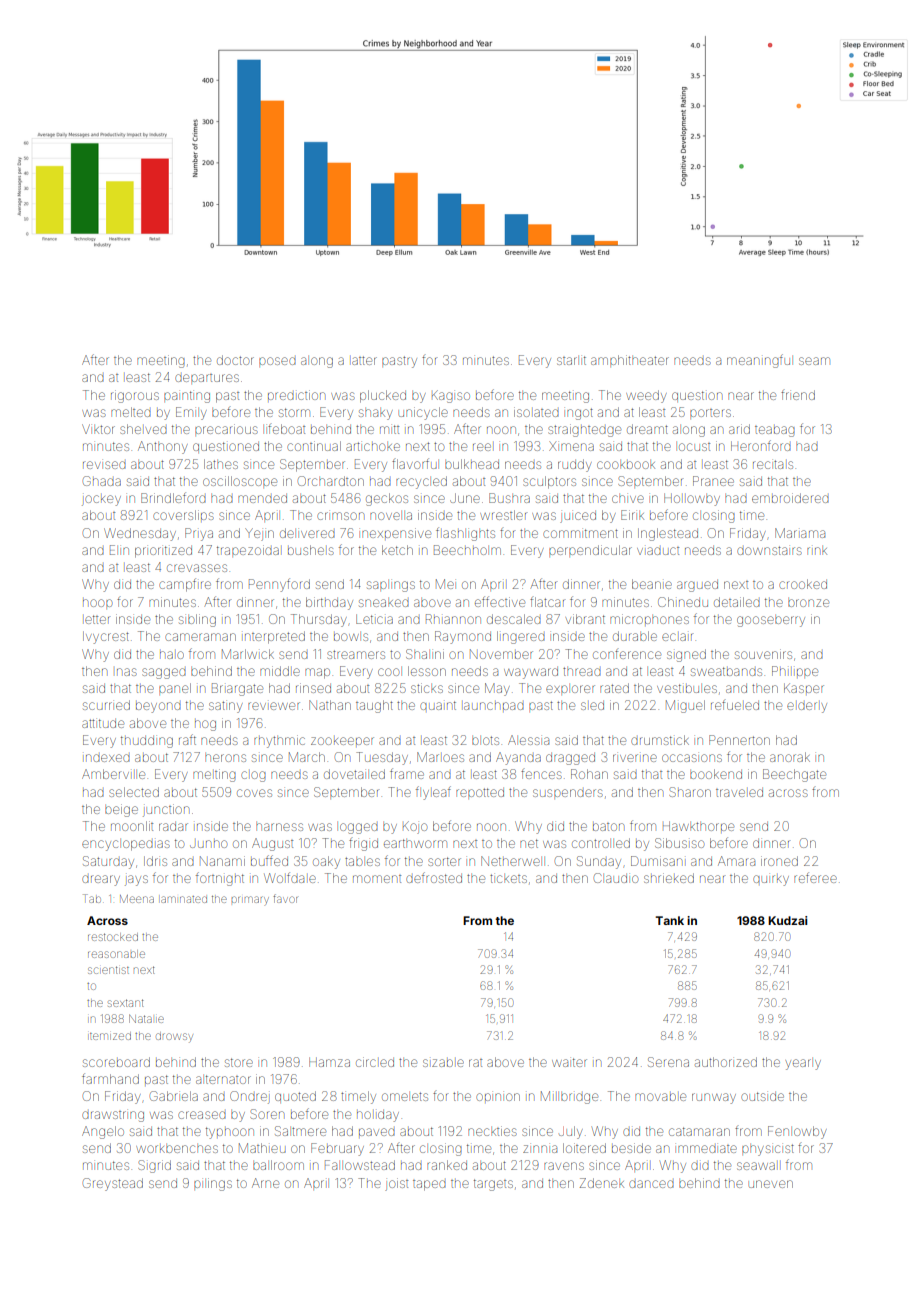  Describe the element at coordinates (453, 619) in the image. I see `Rhiannon` at that location.
